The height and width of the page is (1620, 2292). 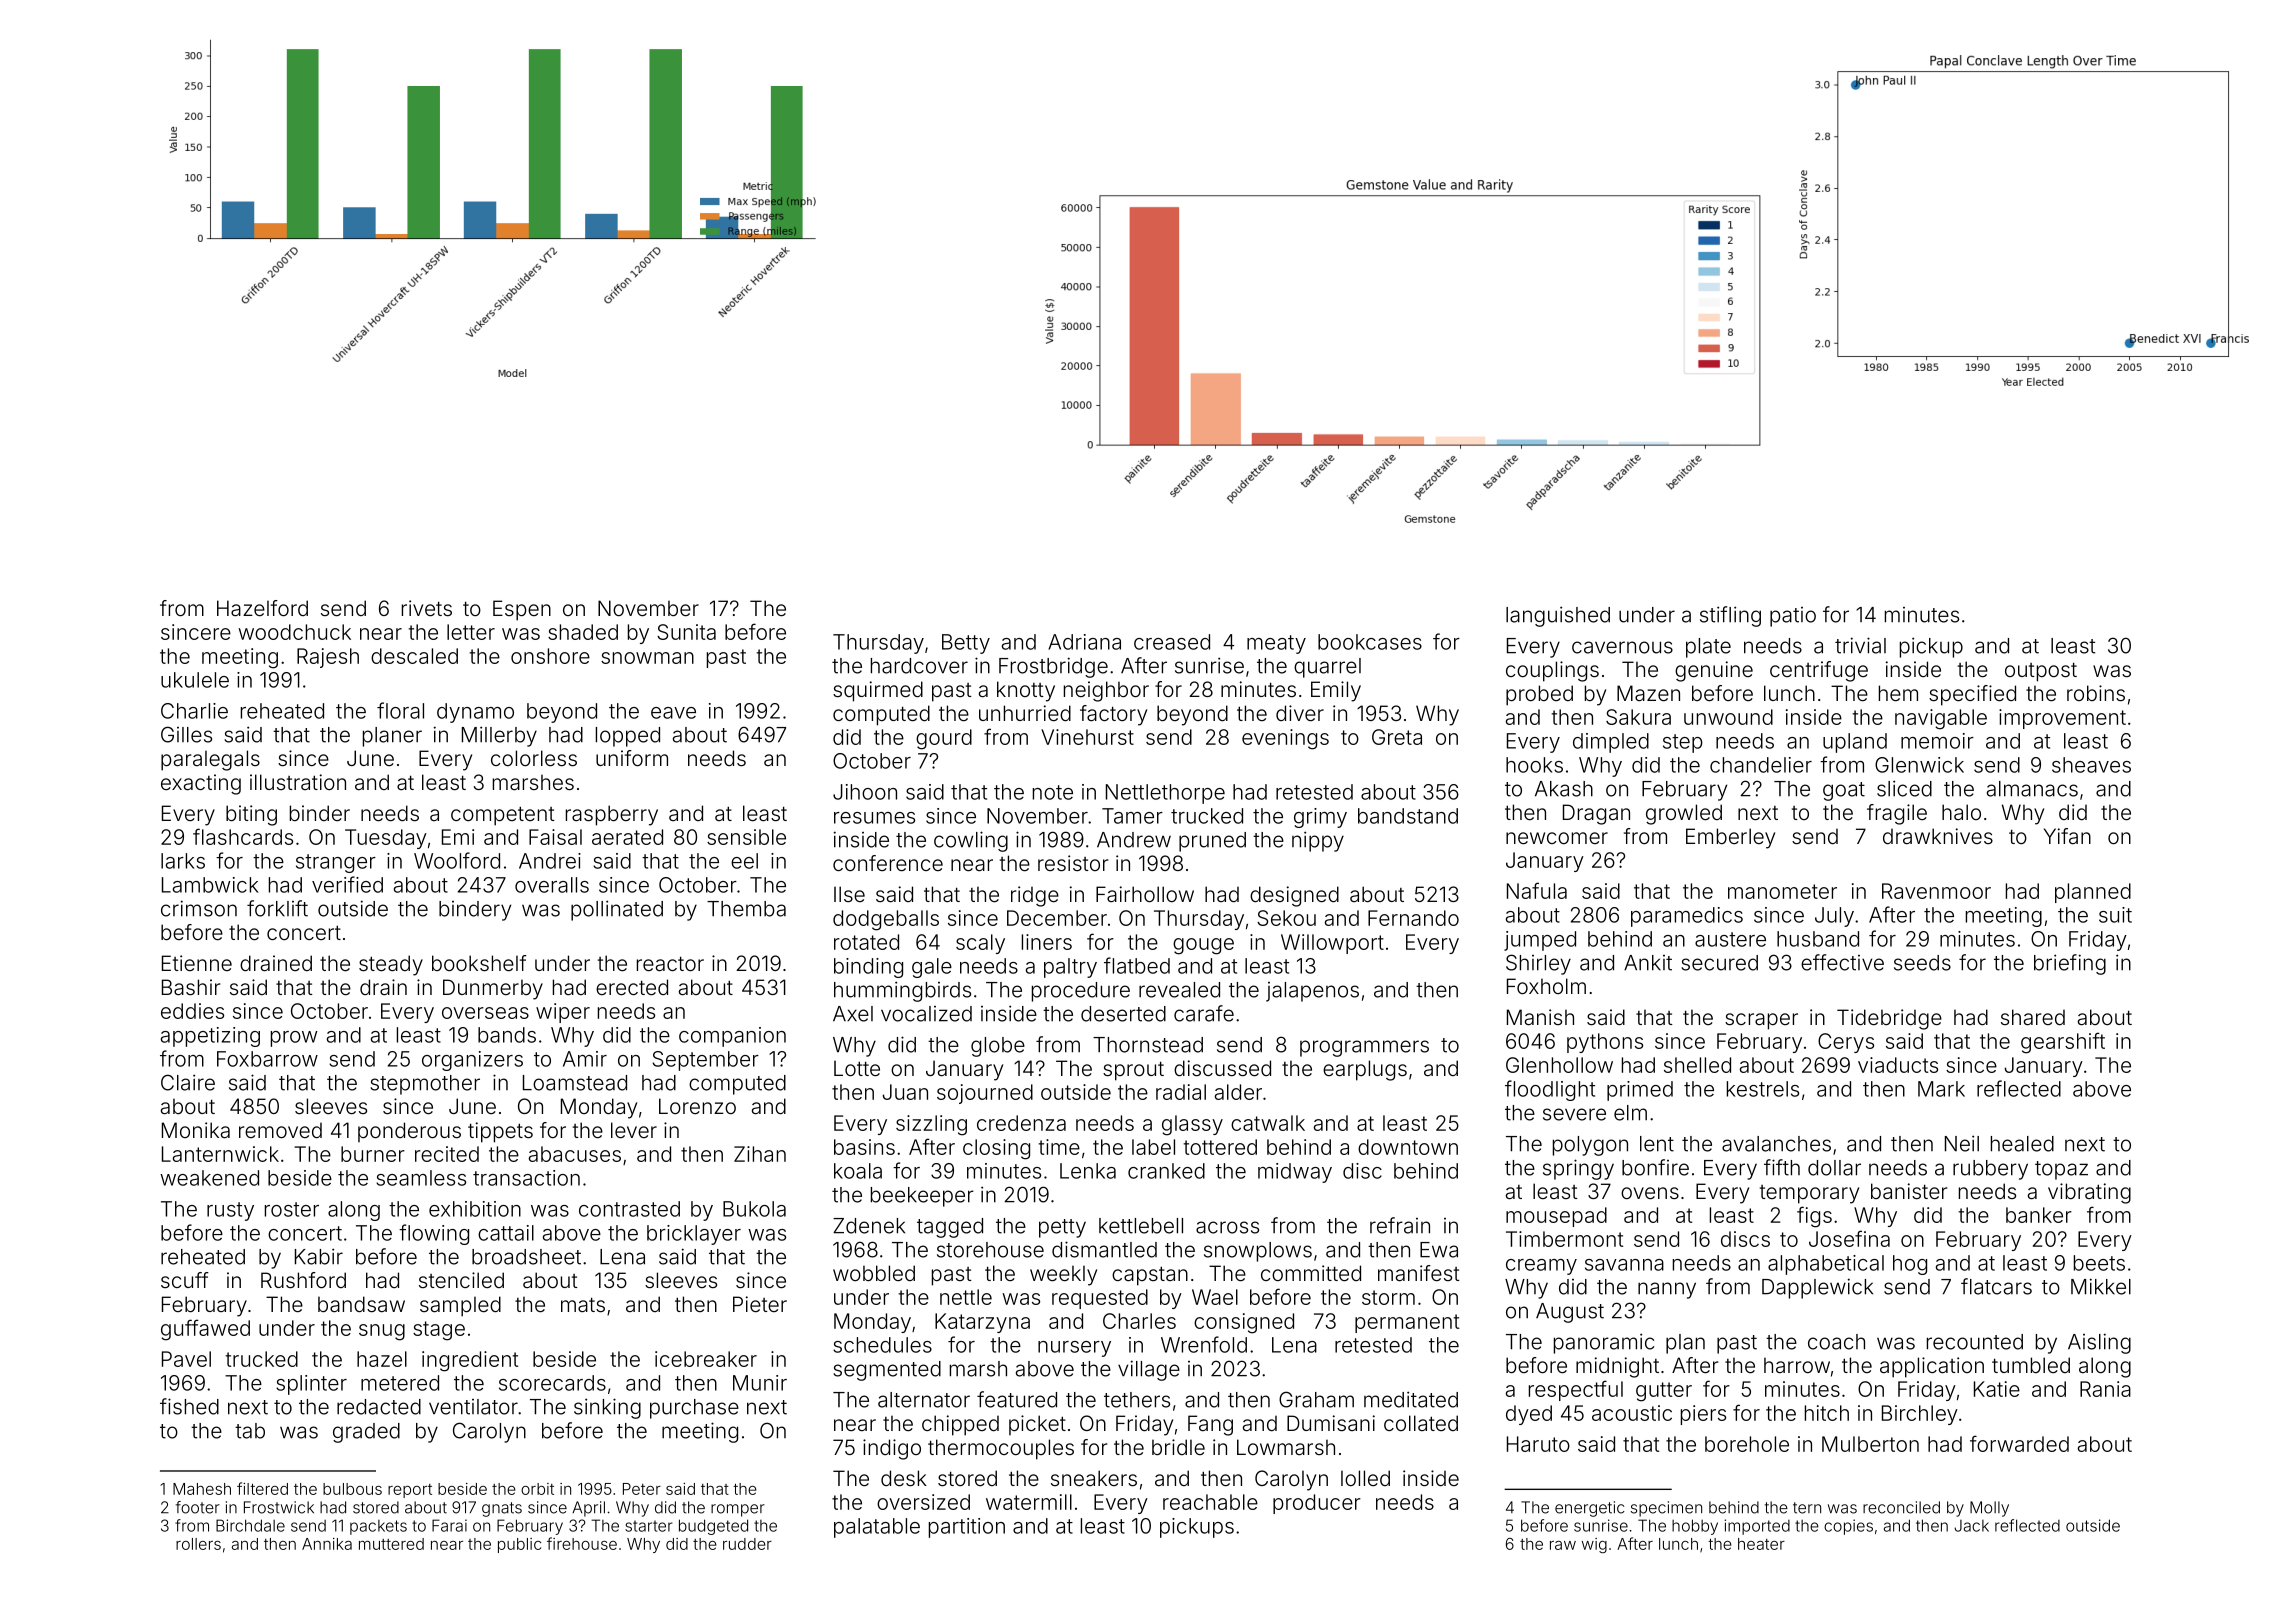 I want to click on Rajesh, so click(x=328, y=658).
